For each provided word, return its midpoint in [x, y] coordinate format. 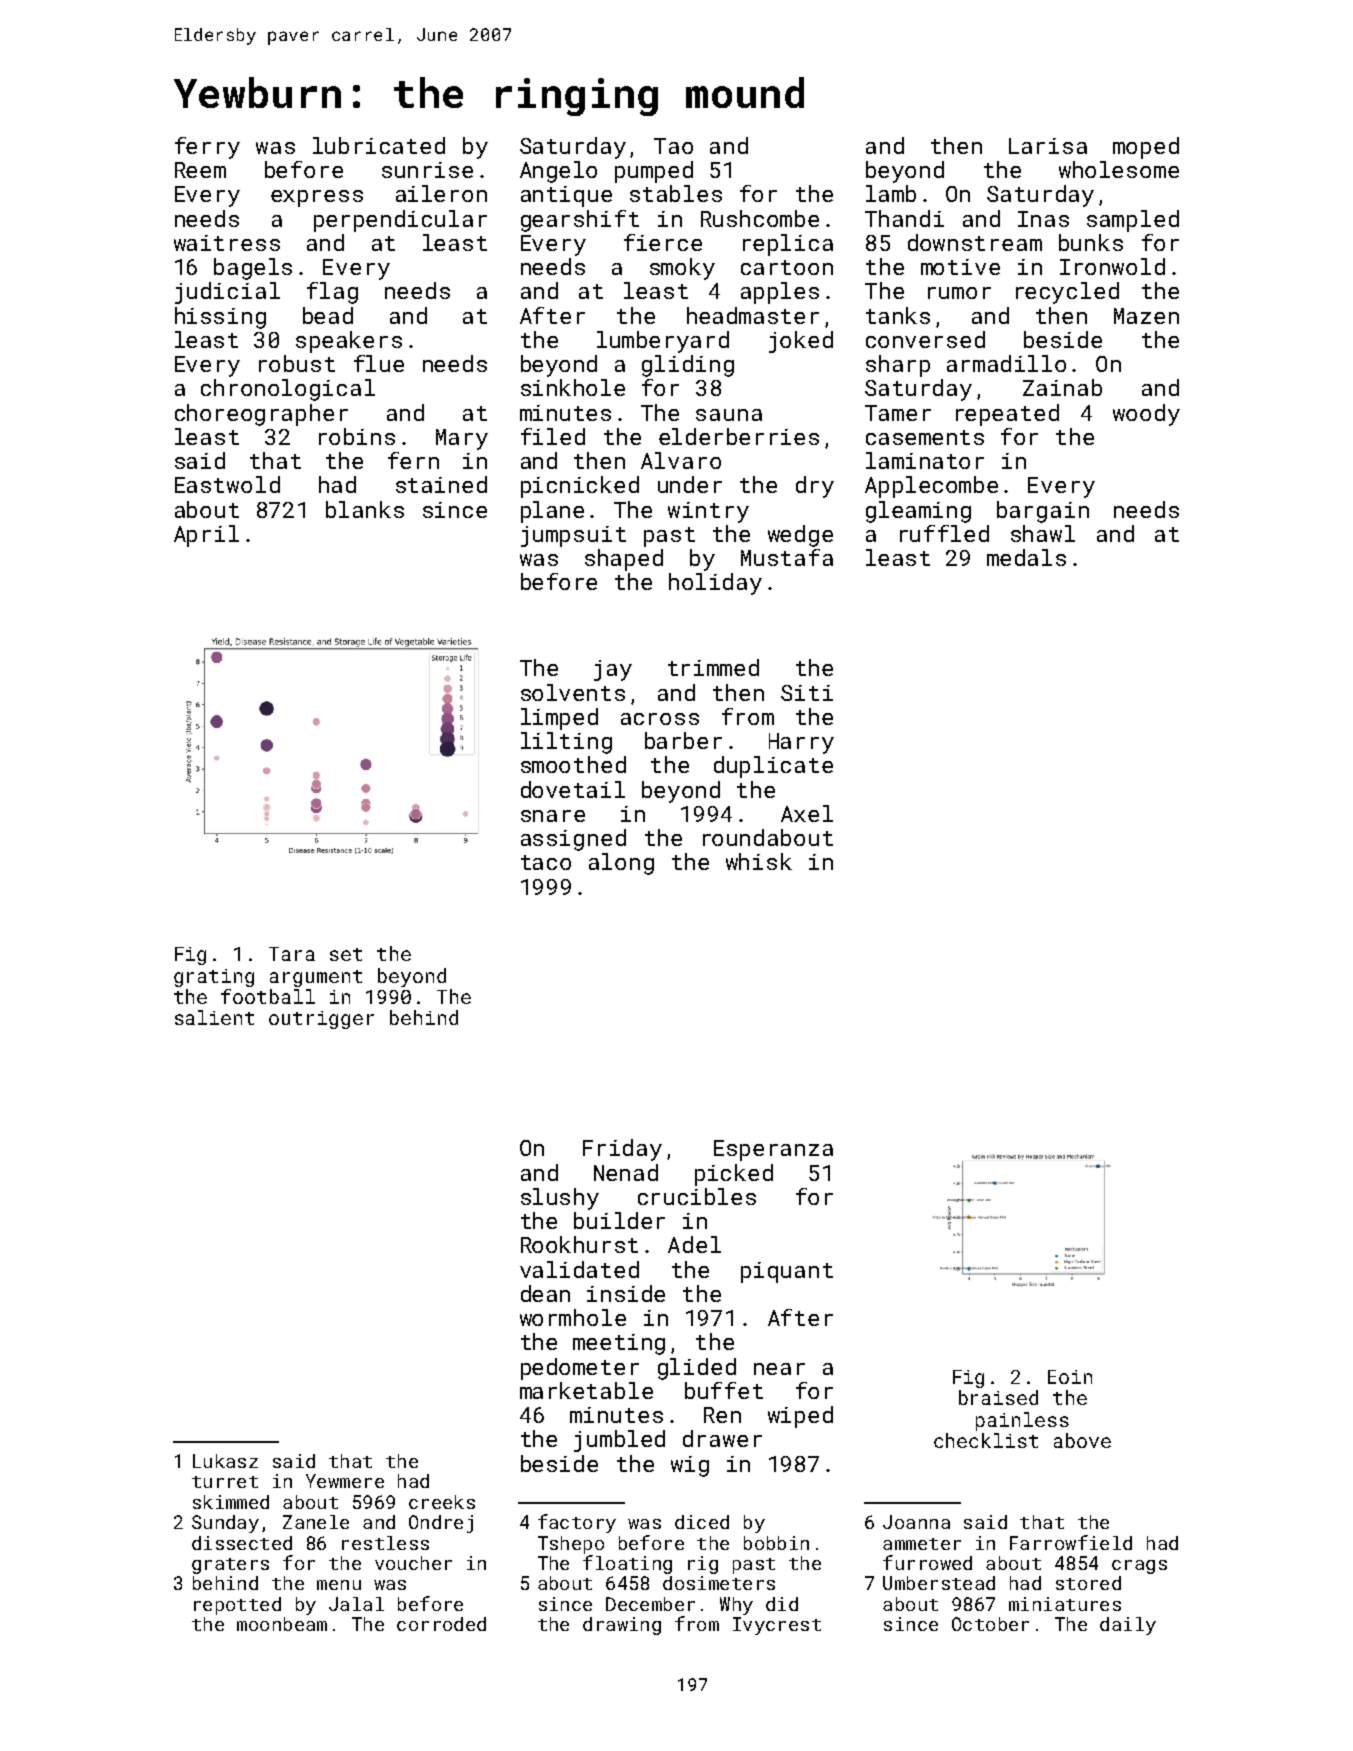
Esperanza [773, 1150]
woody [1146, 415]
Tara [292, 954]
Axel [807, 813]
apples [780, 293]
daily [1128, 1626]
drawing [622, 1626]
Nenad [626, 1172]
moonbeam [282, 1624]
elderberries [739, 436]
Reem [200, 170]
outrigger [321, 1020]
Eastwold [227, 484]
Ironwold [1112, 266]
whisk [759, 861]
